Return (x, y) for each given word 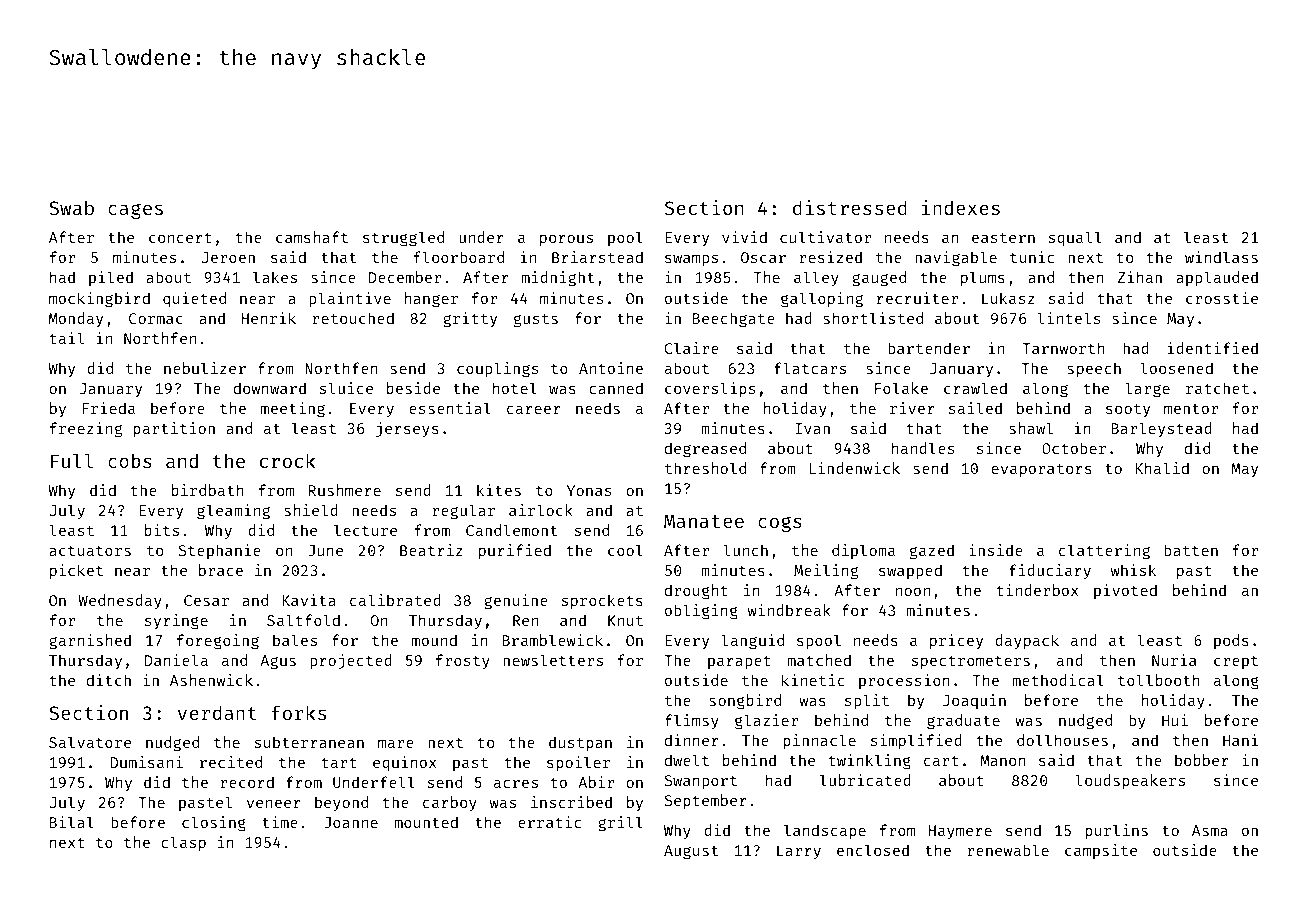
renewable (1008, 850)
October (1074, 448)
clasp (183, 843)
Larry (799, 852)
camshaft (312, 237)
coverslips (710, 389)
